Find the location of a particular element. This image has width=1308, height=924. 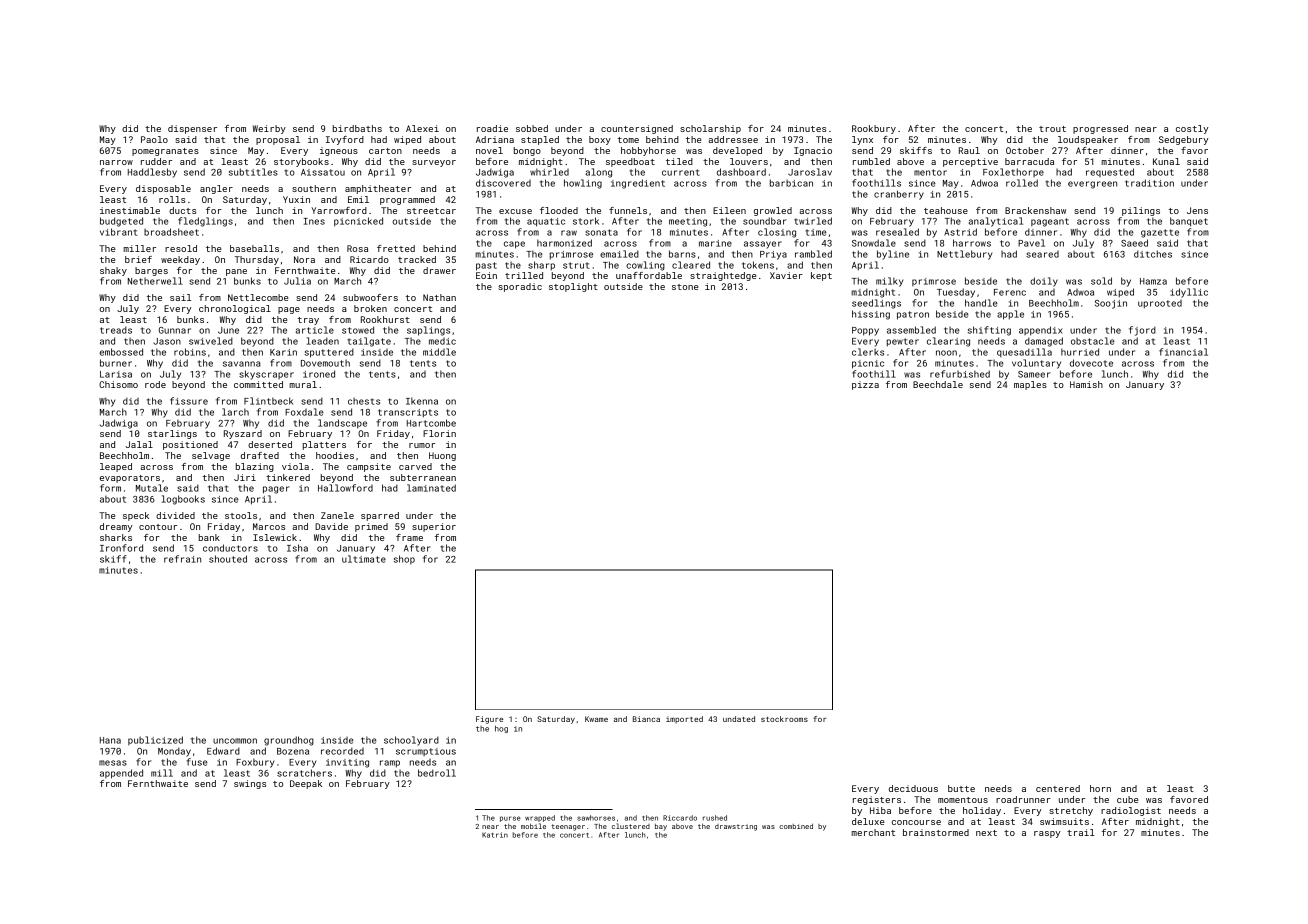

appended is located at coordinates (121, 774).
